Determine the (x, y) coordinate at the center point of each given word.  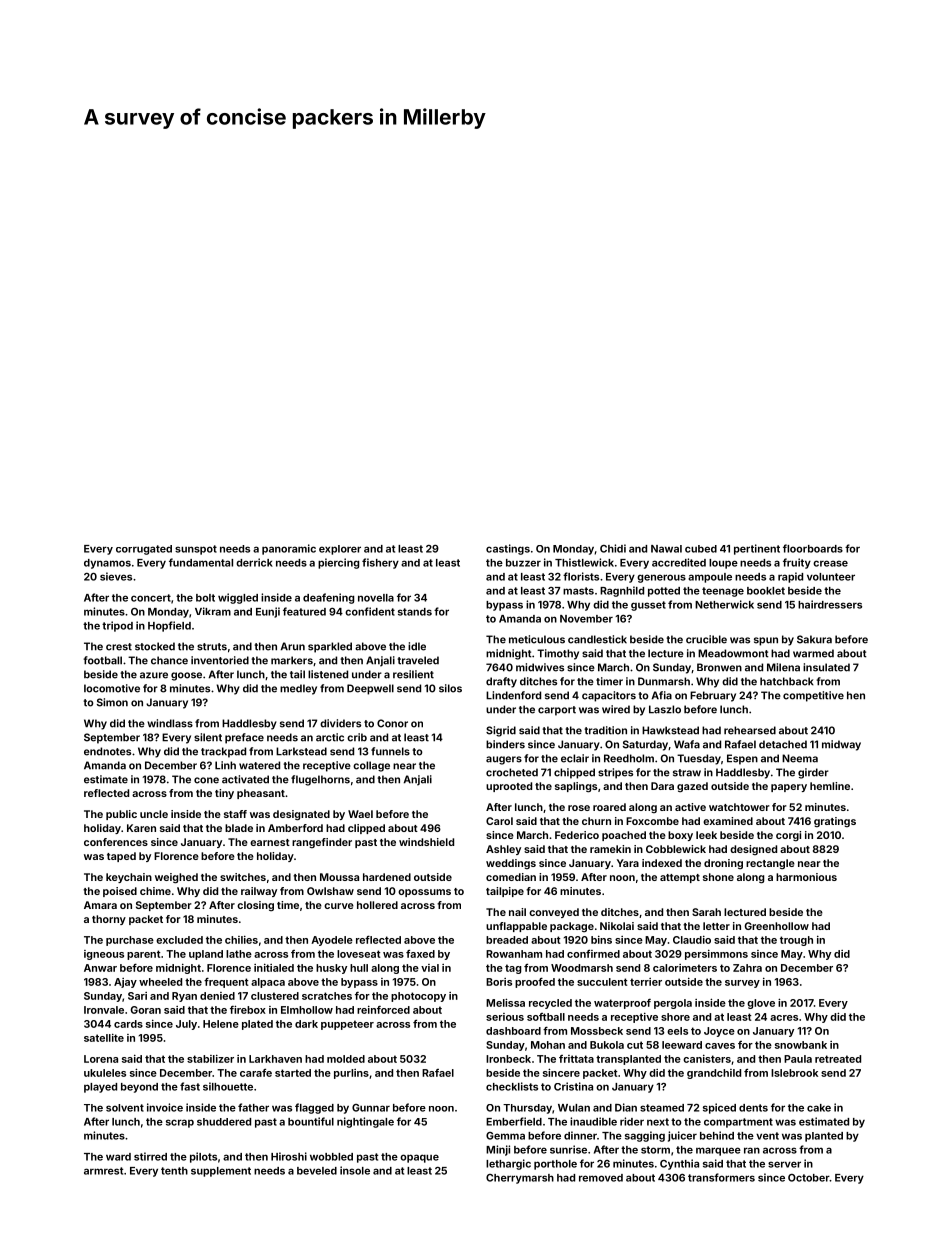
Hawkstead (670, 730)
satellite (104, 1038)
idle (417, 646)
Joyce (719, 1032)
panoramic (289, 549)
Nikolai (617, 926)
